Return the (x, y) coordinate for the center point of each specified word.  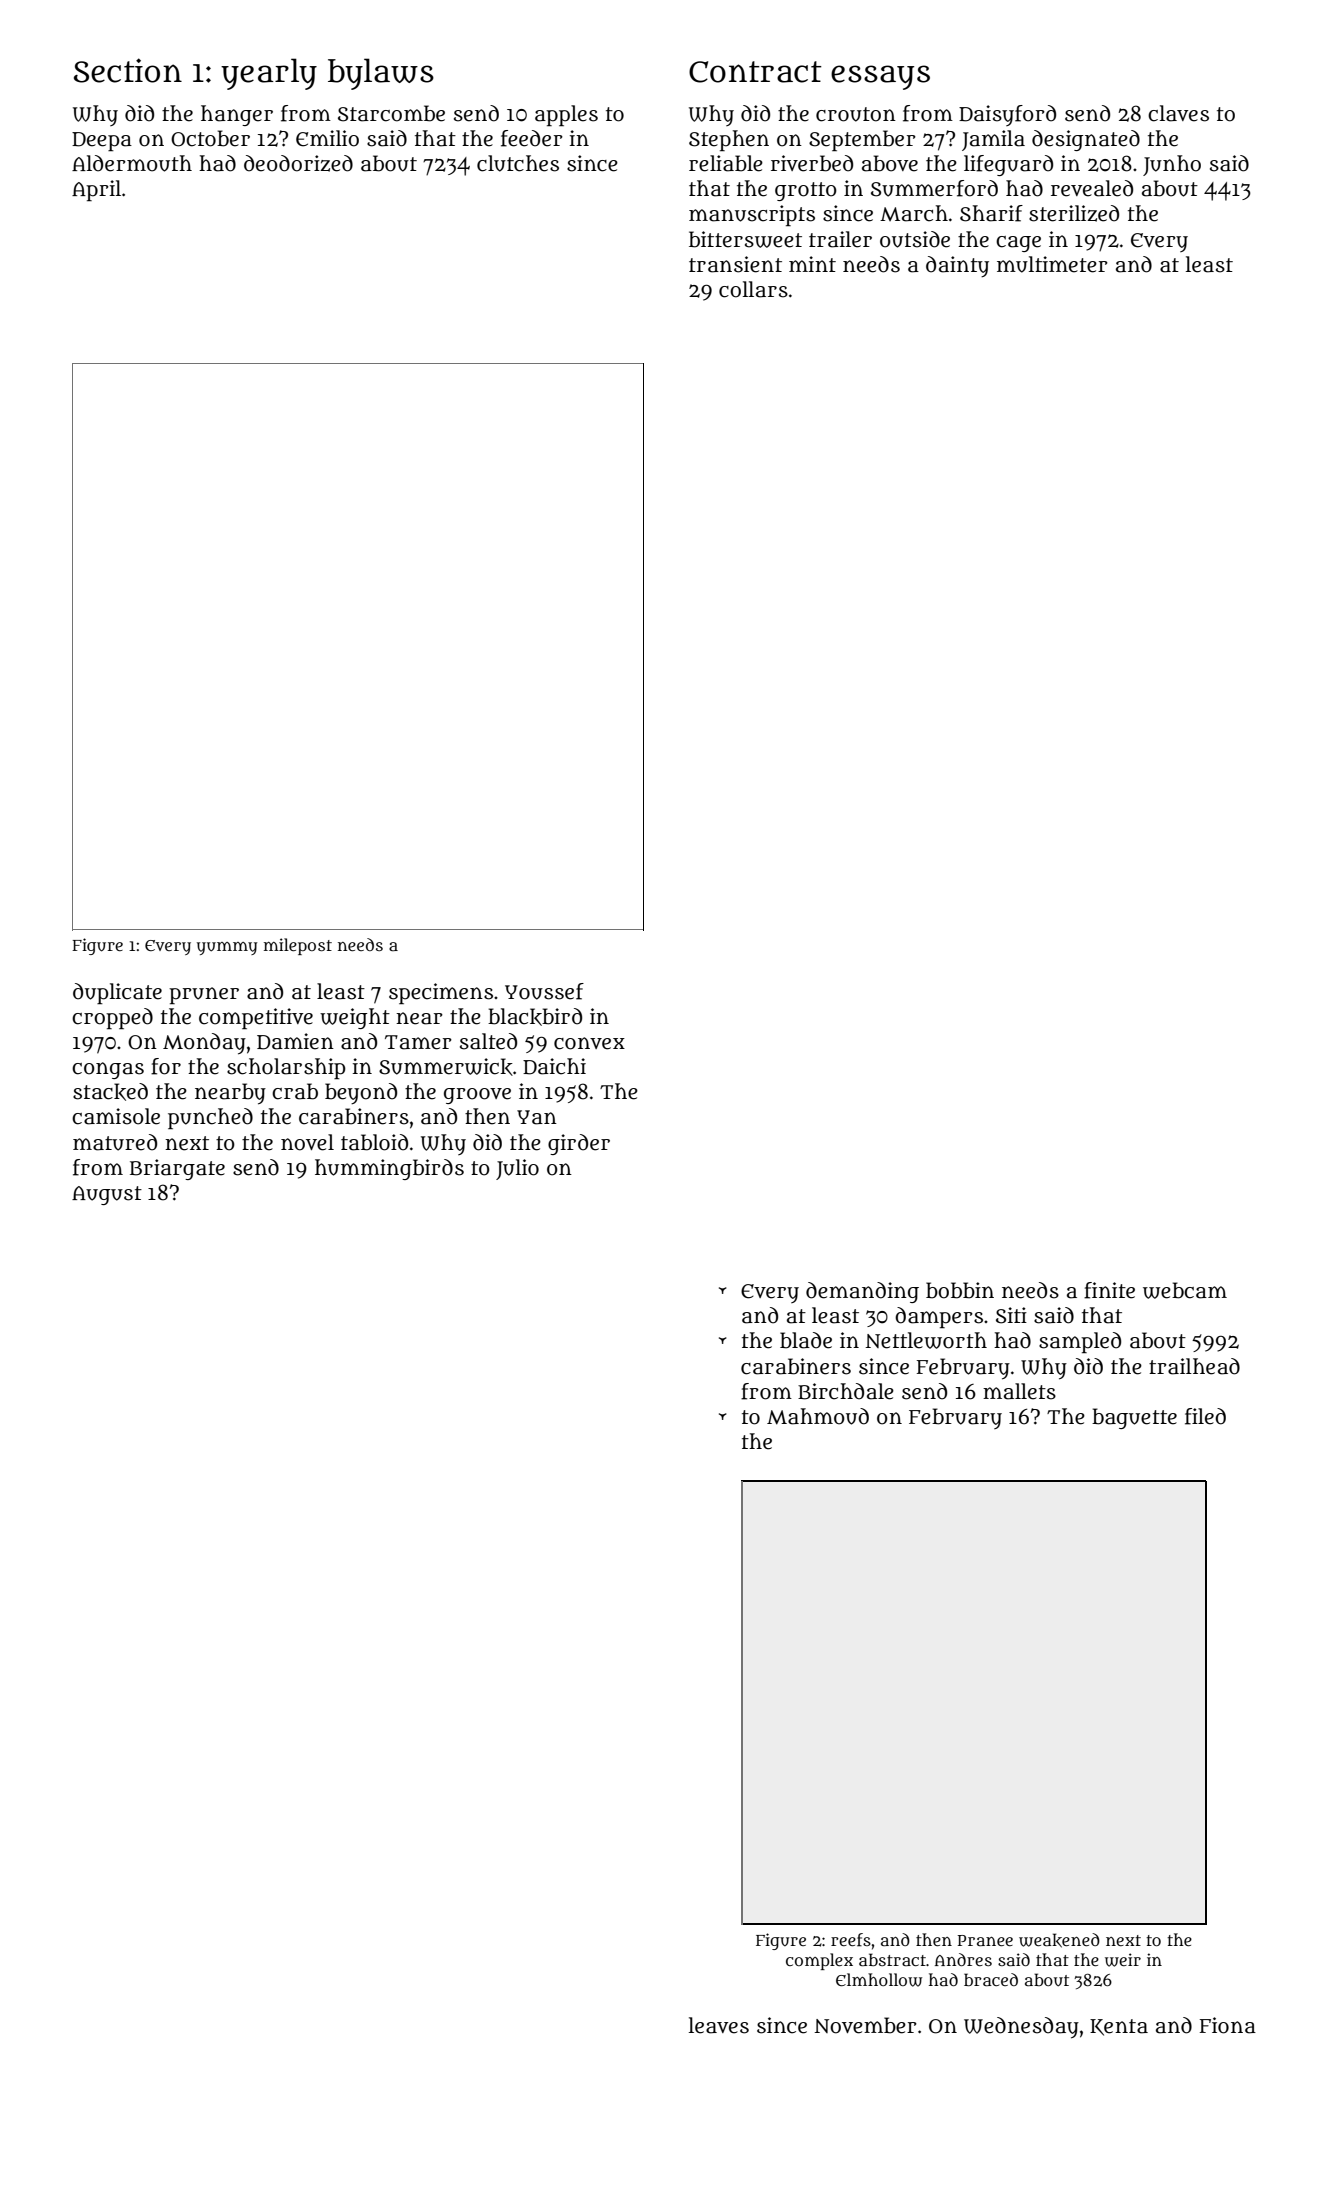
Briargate (177, 1169)
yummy (227, 948)
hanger (237, 115)
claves (1178, 113)
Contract (755, 72)
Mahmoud (818, 1416)
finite (1109, 1290)
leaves (719, 2025)
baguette (1134, 1418)
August (107, 1195)
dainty (957, 266)
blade (806, 1340)
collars (753, 289)
